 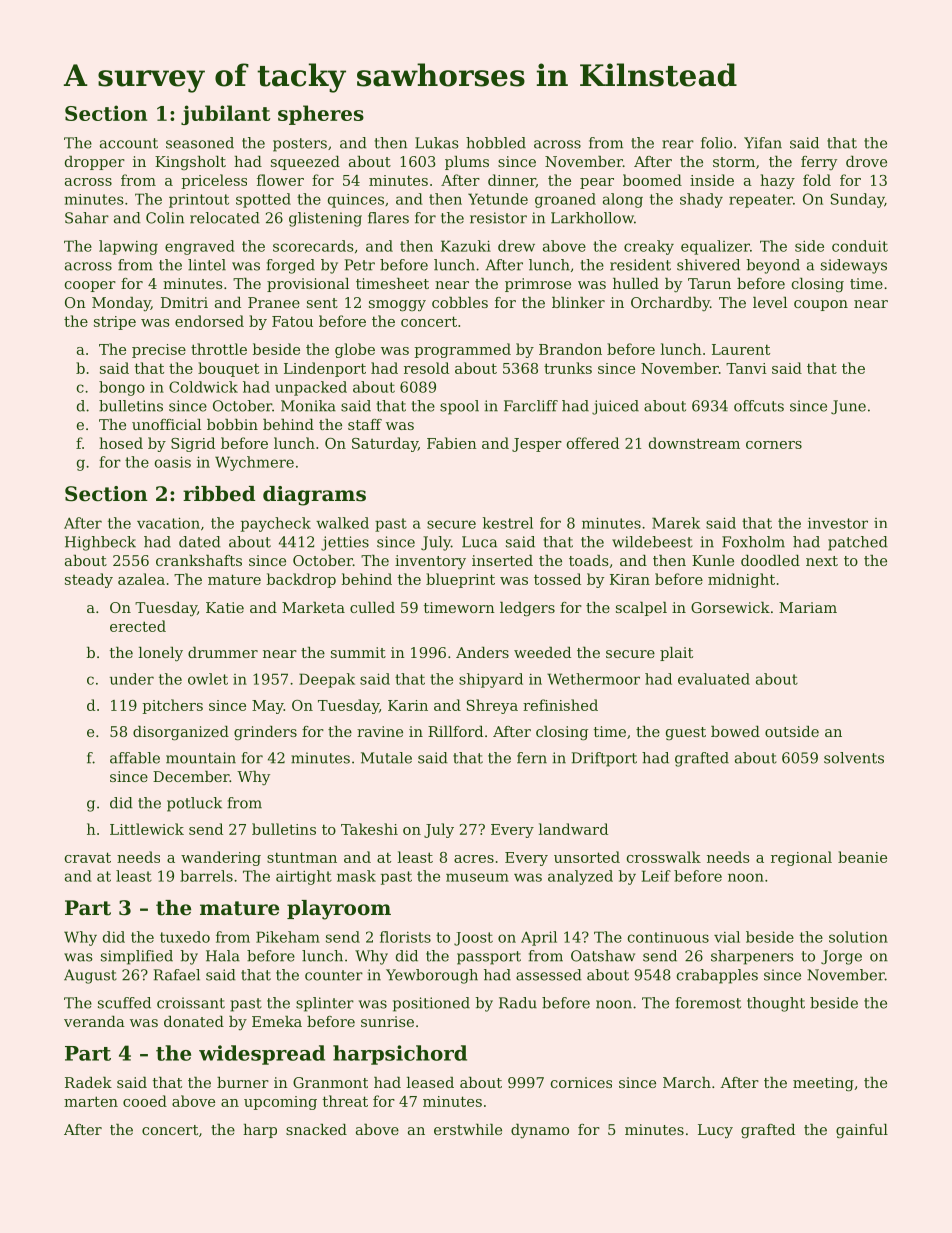 What do you see at coordinates (587, 857) in the document?
I see `unsorted` at bounding box center [587, 857].
